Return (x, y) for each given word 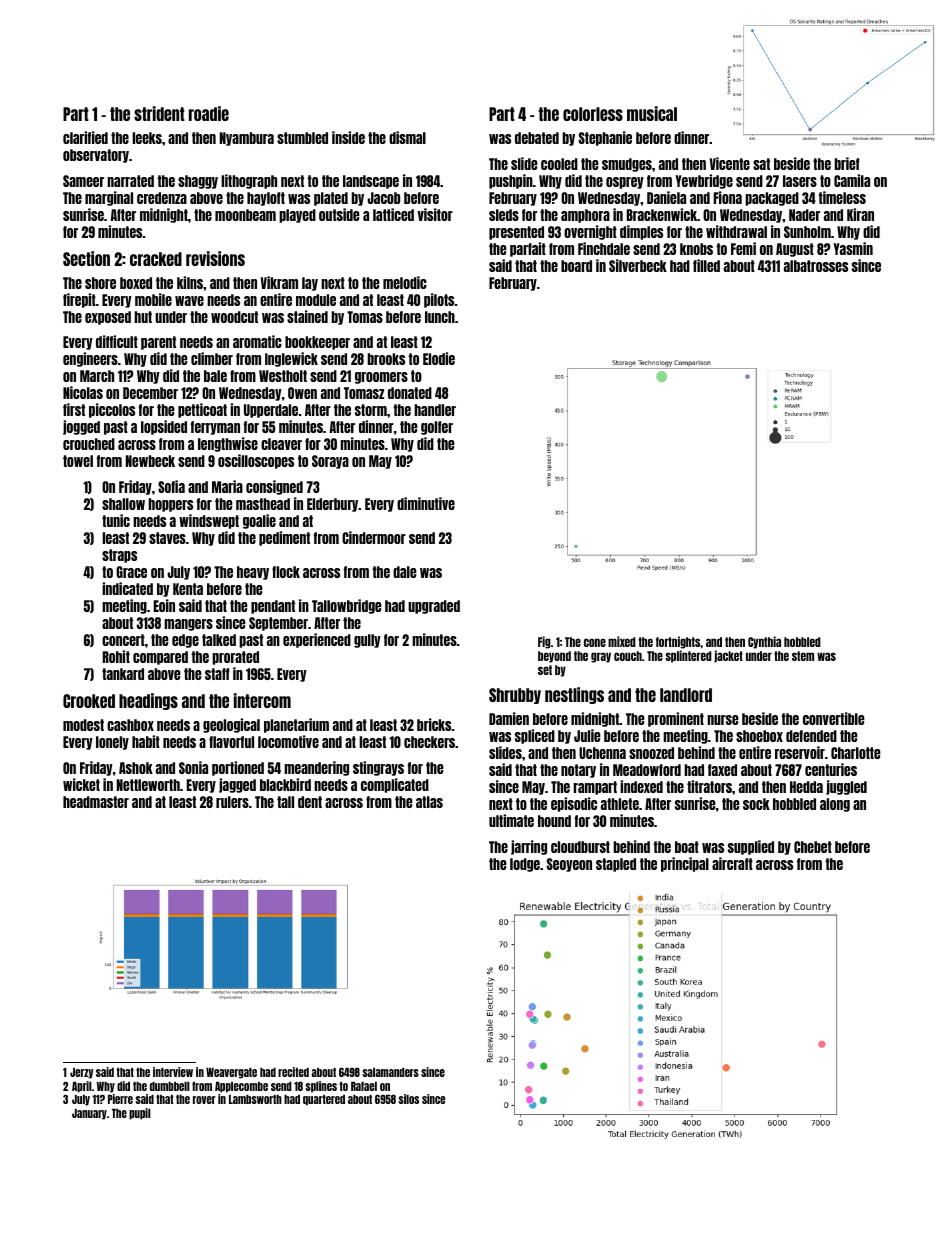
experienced (317, 640)
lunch (440, 317)
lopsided (164, 427)
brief (847, 163)
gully (367, 641)
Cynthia (764, 642)
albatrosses (816, 266)
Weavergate (231, 1073)
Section (86, 258)
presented (516, 233)
